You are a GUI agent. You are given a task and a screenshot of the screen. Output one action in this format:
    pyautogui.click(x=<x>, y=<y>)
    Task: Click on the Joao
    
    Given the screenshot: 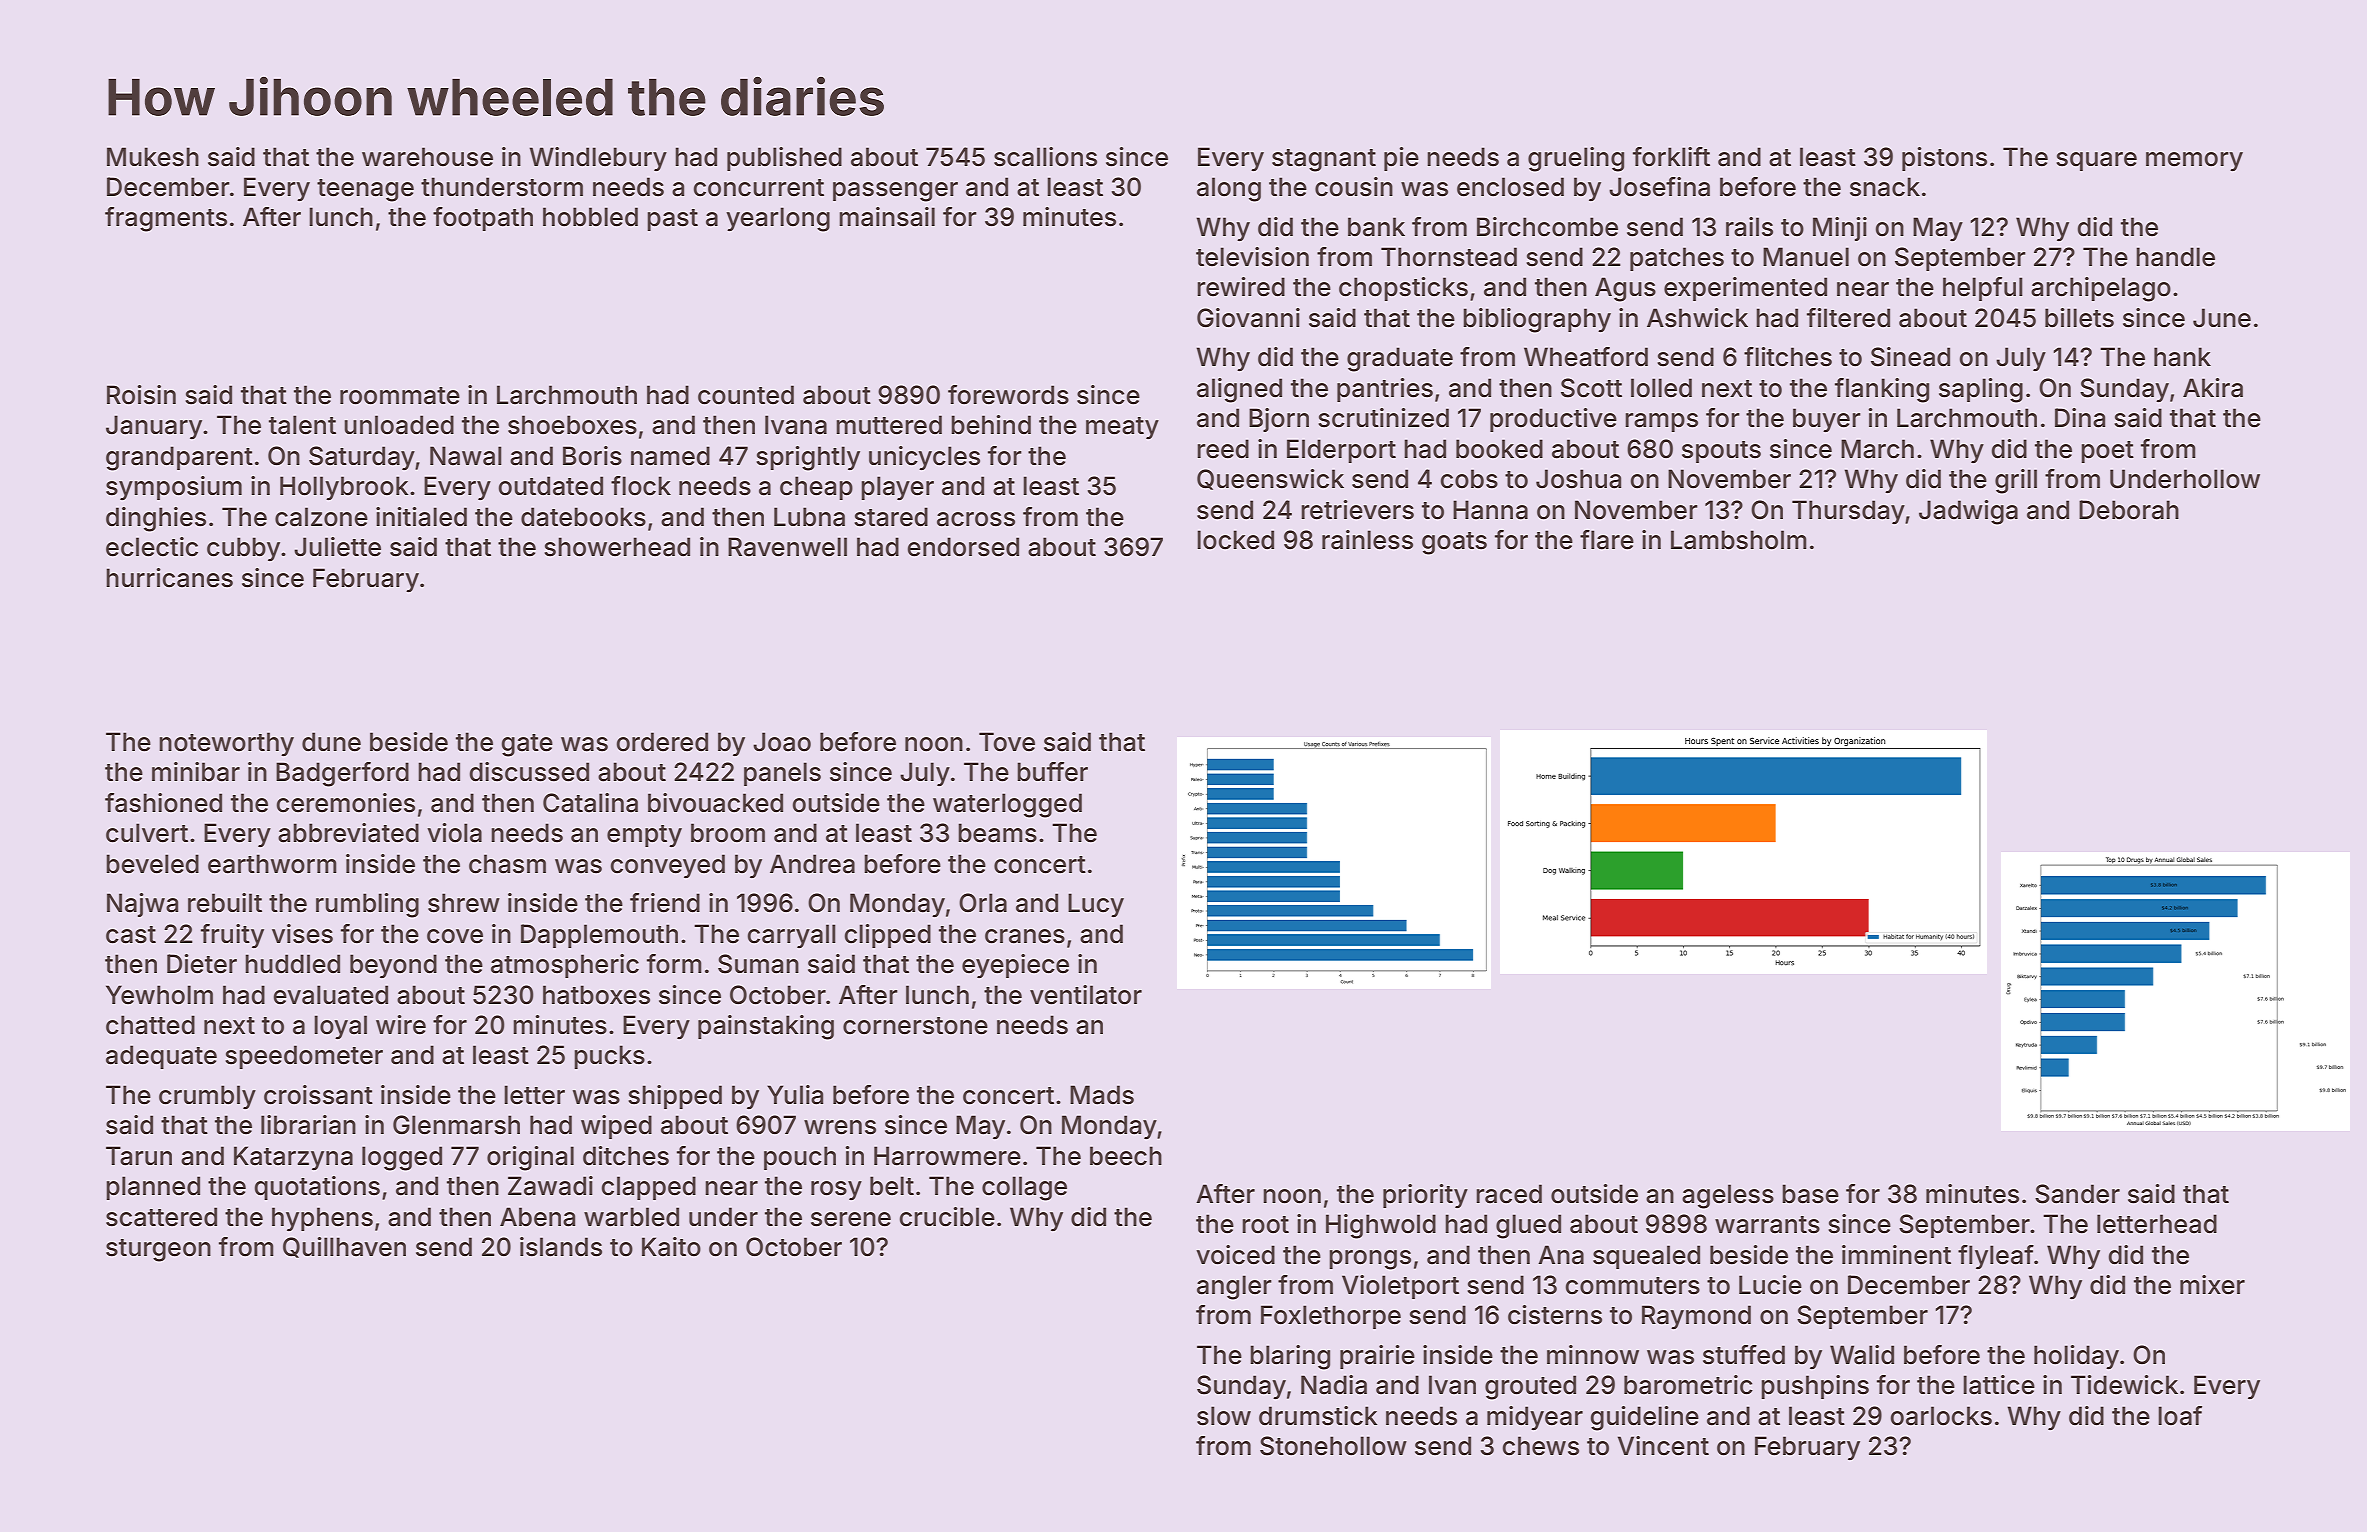 What is the action you would take?
    pyautogui.click(x=782, y=742)
